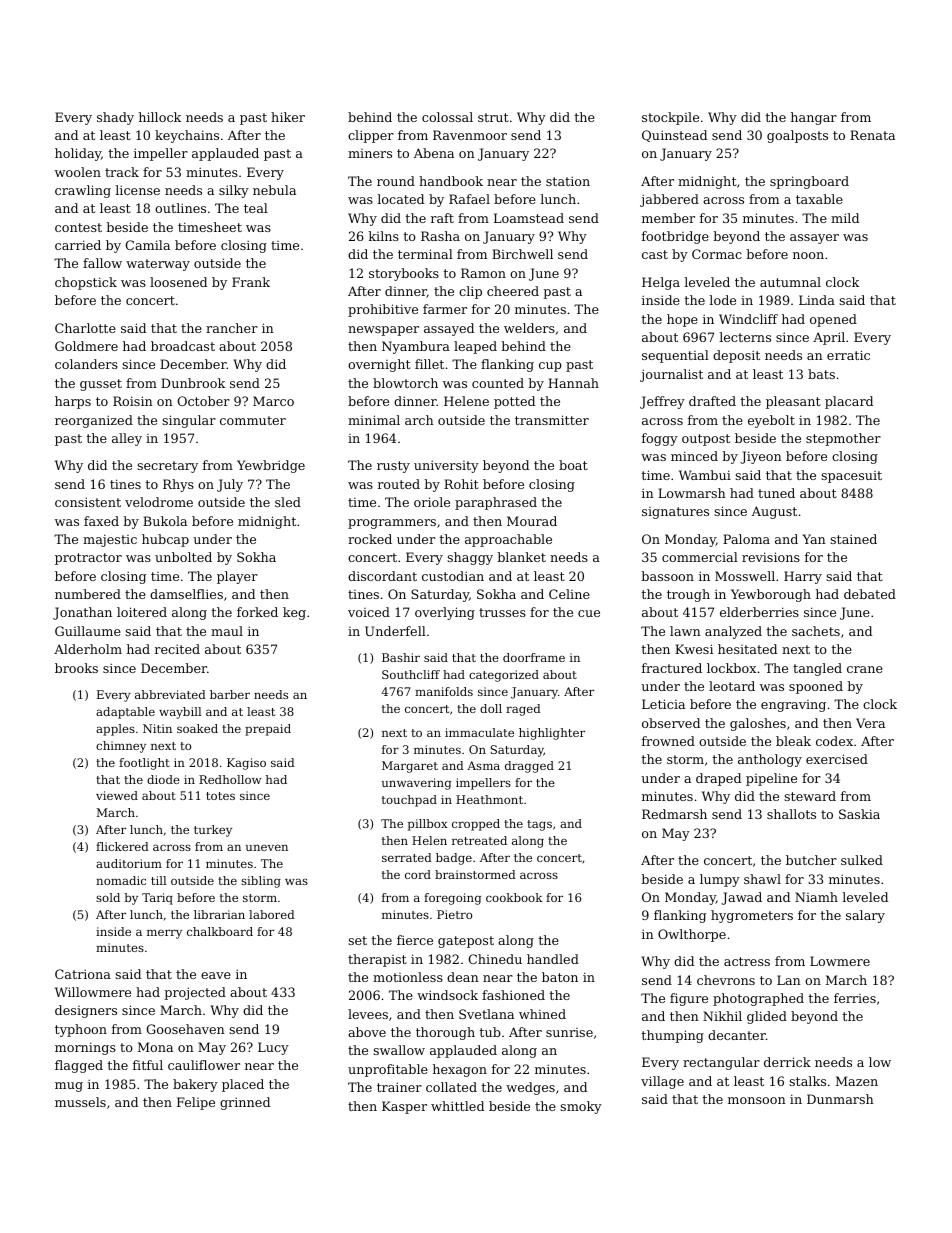 The image size is (952, 1233). I want to click on hangar, so click(814, 118).
